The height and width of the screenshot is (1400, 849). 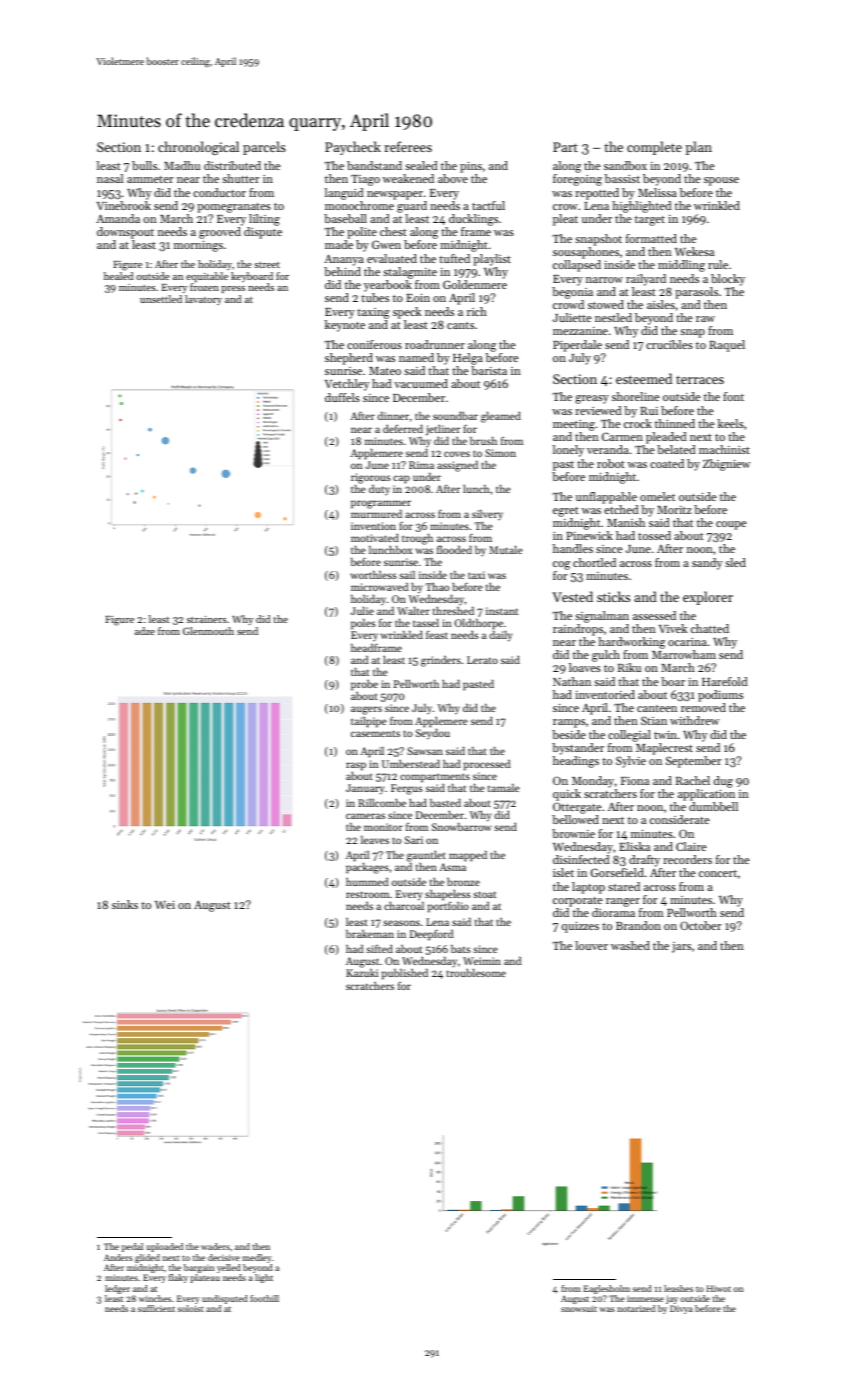 I want to click on Fiona, so click(x=635, y=781).
